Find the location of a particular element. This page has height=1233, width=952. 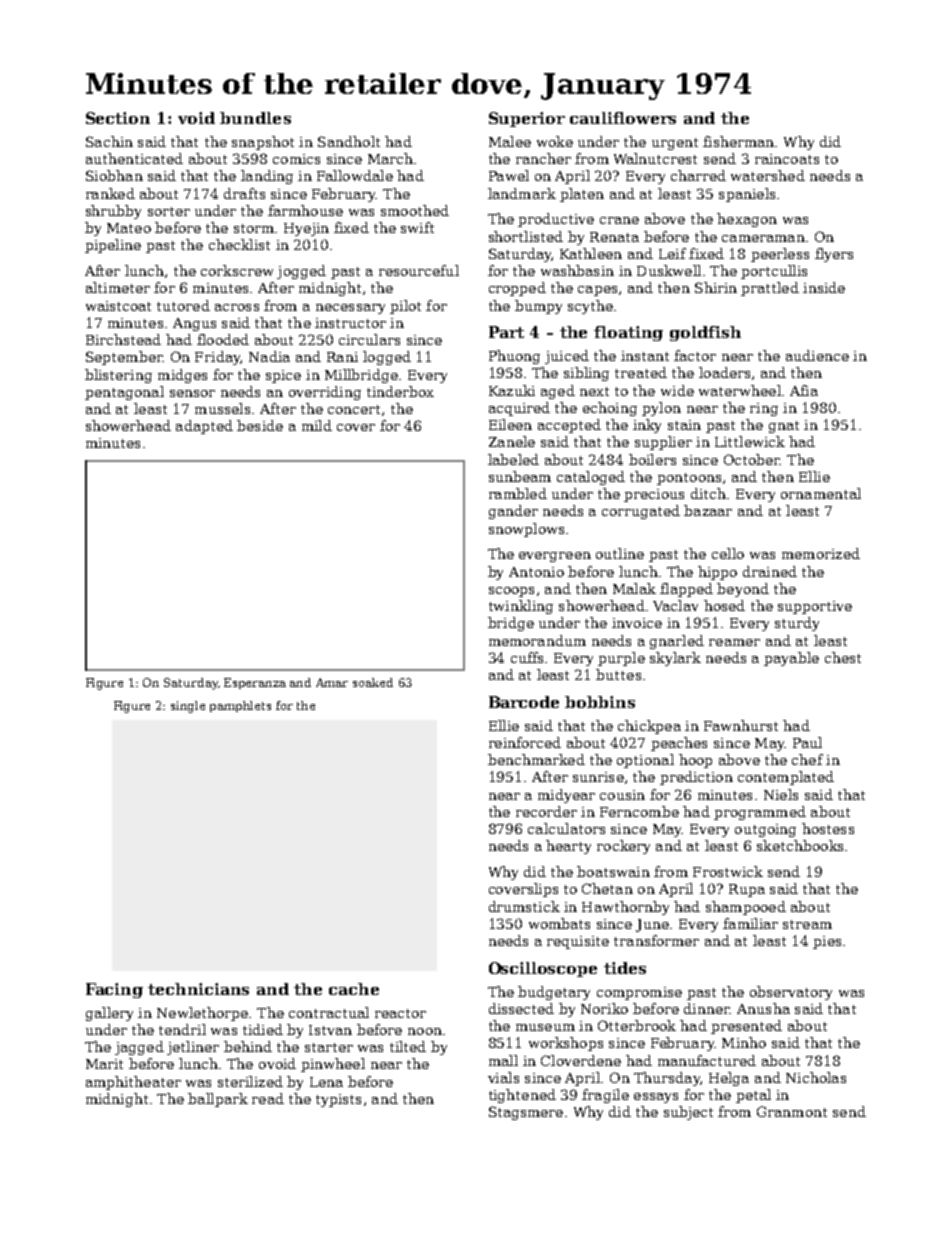

adapted is located at coordinates (204, 427).
